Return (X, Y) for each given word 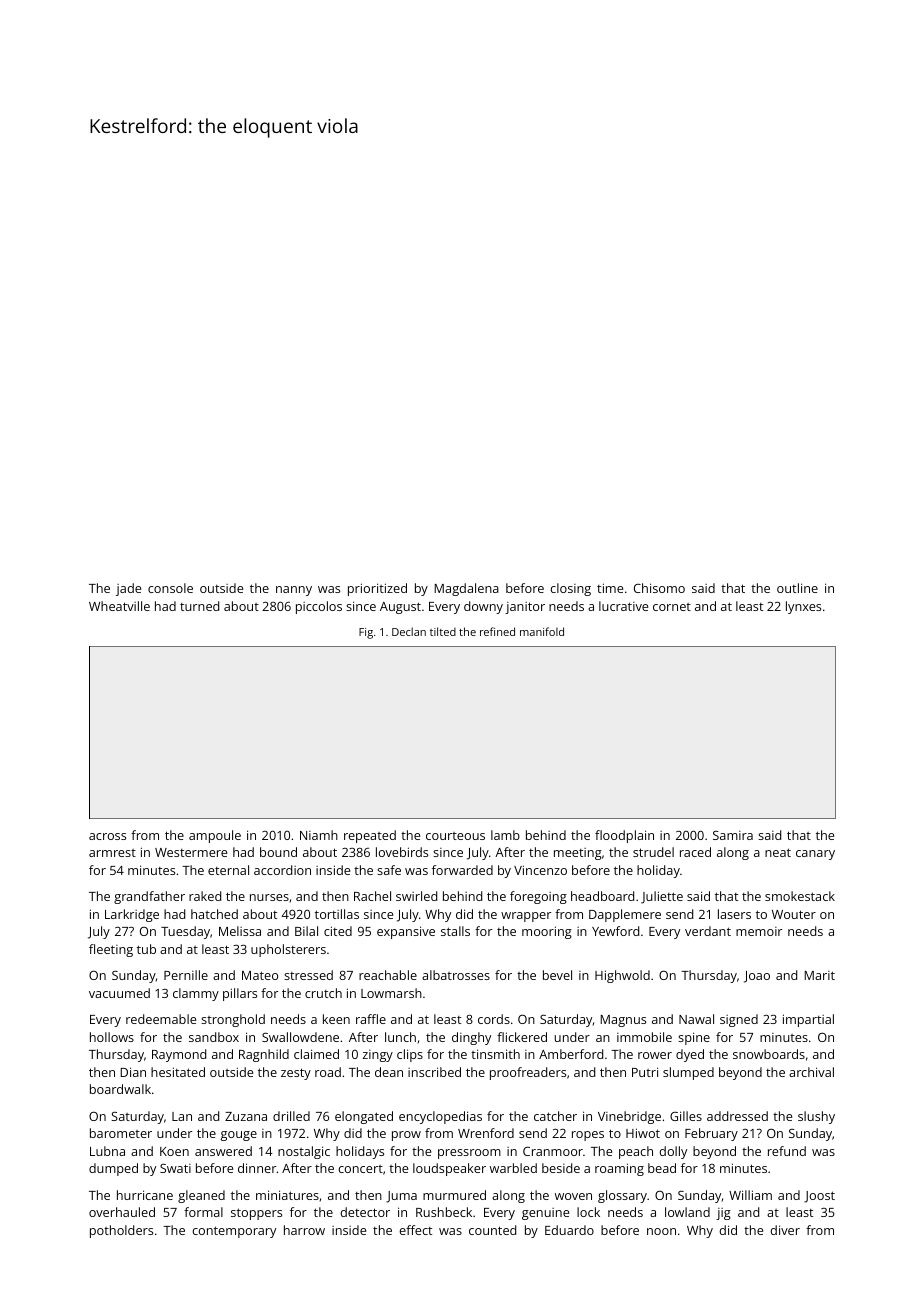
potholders (121, 1231)
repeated (370, 836)
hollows (112, 1037)
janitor (525, 608)
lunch (400, 1037)
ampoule (215, 836)
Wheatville (119, 606)
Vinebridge (629, 1117)
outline (797, 588)
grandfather (149, 897)
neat (778, 852)
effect (415, 1230)
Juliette (662, 897)
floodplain (624, 836)
